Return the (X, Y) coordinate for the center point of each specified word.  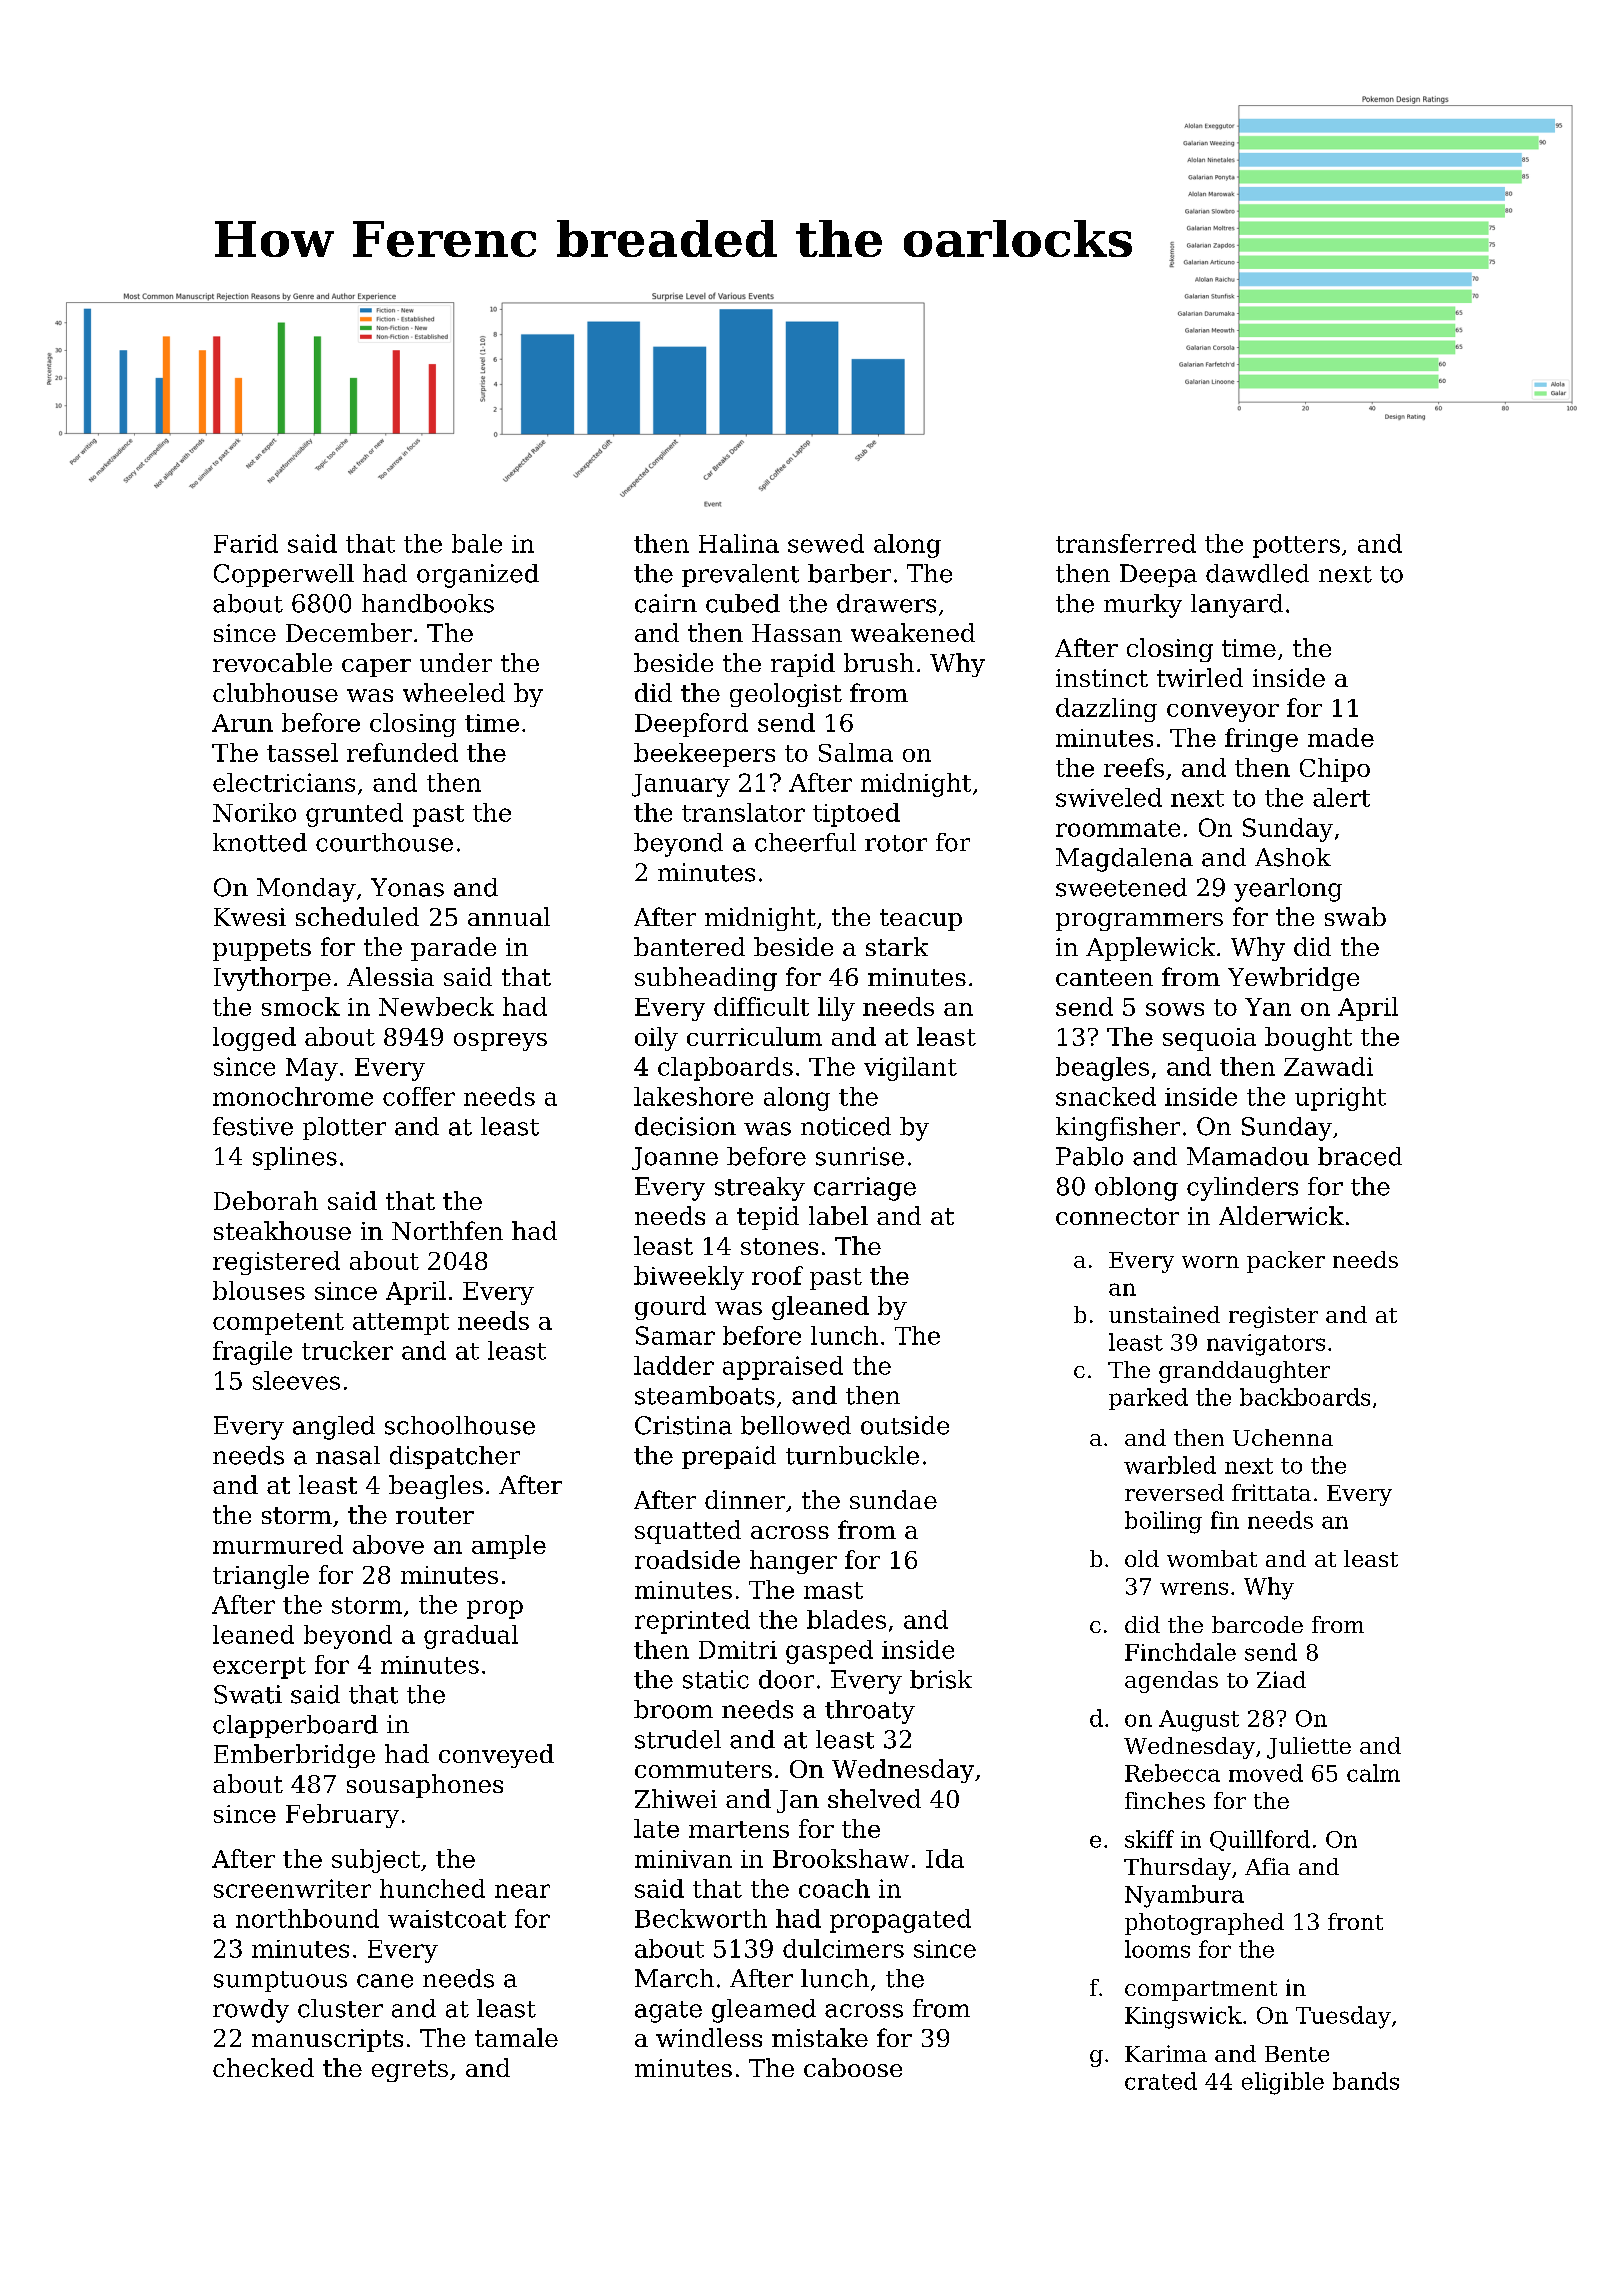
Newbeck (436, 1006)
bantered (689, 946)
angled (334, 1428)
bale (477, 543)
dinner (745, 1499)
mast (833, 1590)
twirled (1200, 677)
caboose (853, 2067)
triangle (261, 1577)
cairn (666, 603)
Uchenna (1283, 1437)
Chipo (1335, 770)
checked (263, 2067)
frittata (1271, 1492)
